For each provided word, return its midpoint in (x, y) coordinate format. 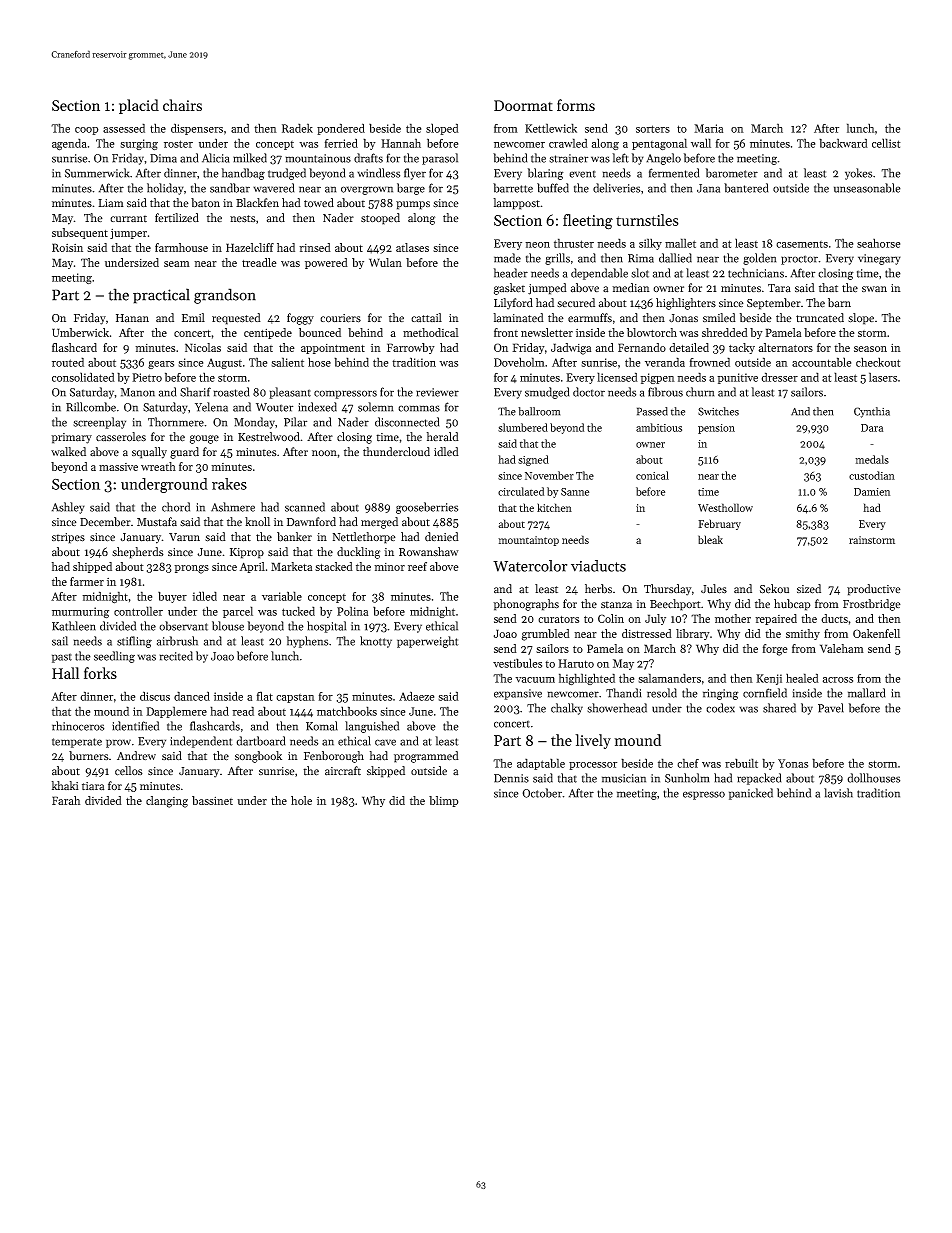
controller (138, 611)
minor (389, 567)
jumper (128, 233)
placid (139, 106)
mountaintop (528, 541)
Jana (708, 188)
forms (576, 105)
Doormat (523, 105)
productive (874, 590)
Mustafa (157, 522)
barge (411, 189)
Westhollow (725, 507)
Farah (66, 800)
